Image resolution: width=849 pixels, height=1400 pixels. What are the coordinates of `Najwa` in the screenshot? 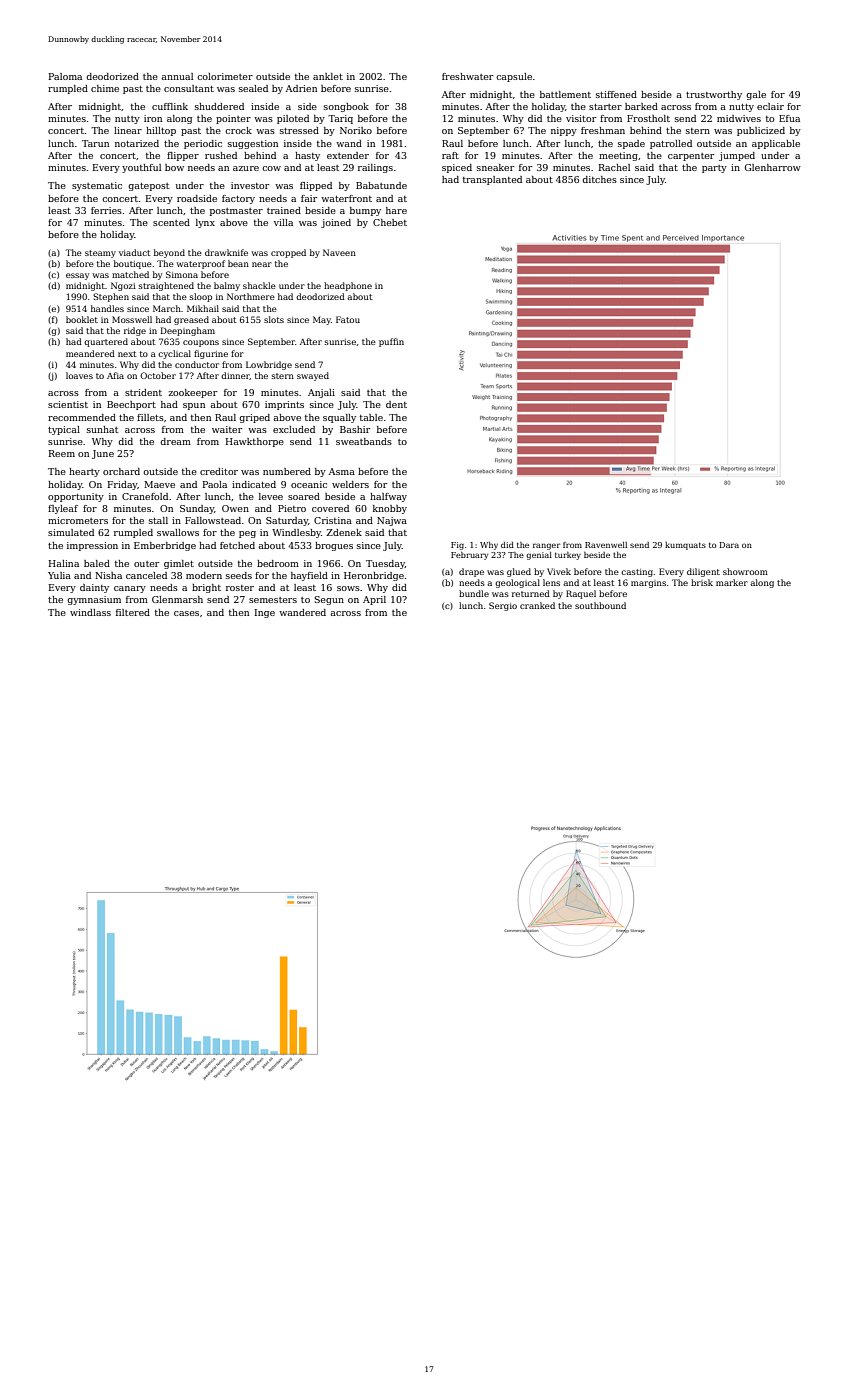 It's located at (392, 521).
